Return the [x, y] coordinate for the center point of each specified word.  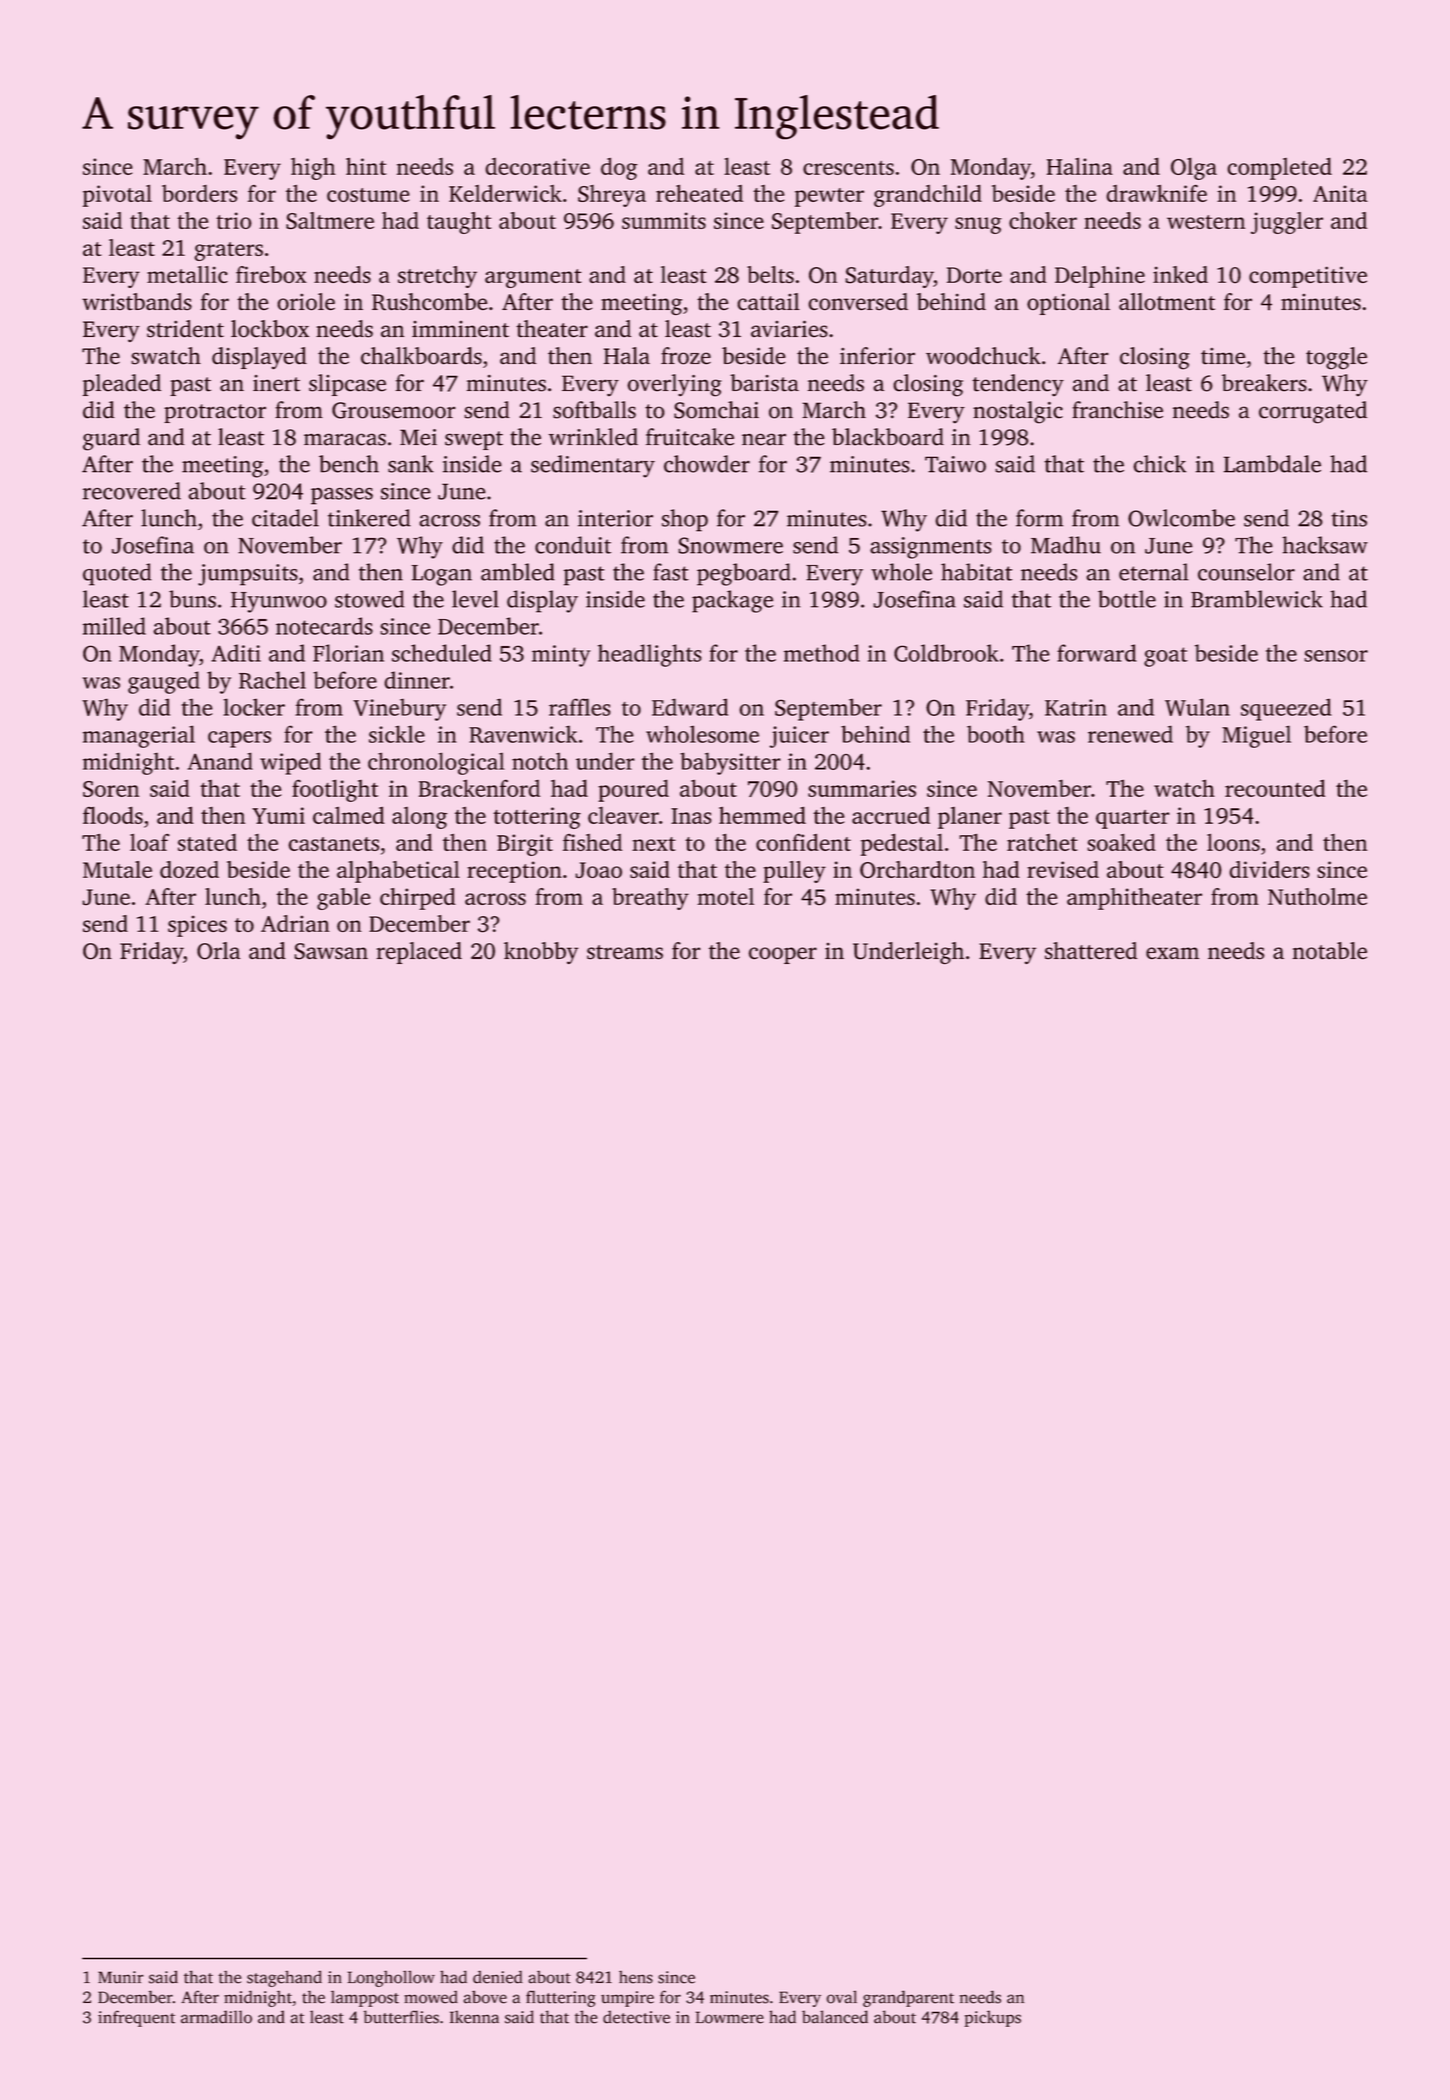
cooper [783, 955]
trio [234, 220]
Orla [218, 951]
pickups [992, 2018]
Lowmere [729, 2017]
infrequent [136, 2018]
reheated [699, 193]
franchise [1117, 410]
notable [1330, 951]
